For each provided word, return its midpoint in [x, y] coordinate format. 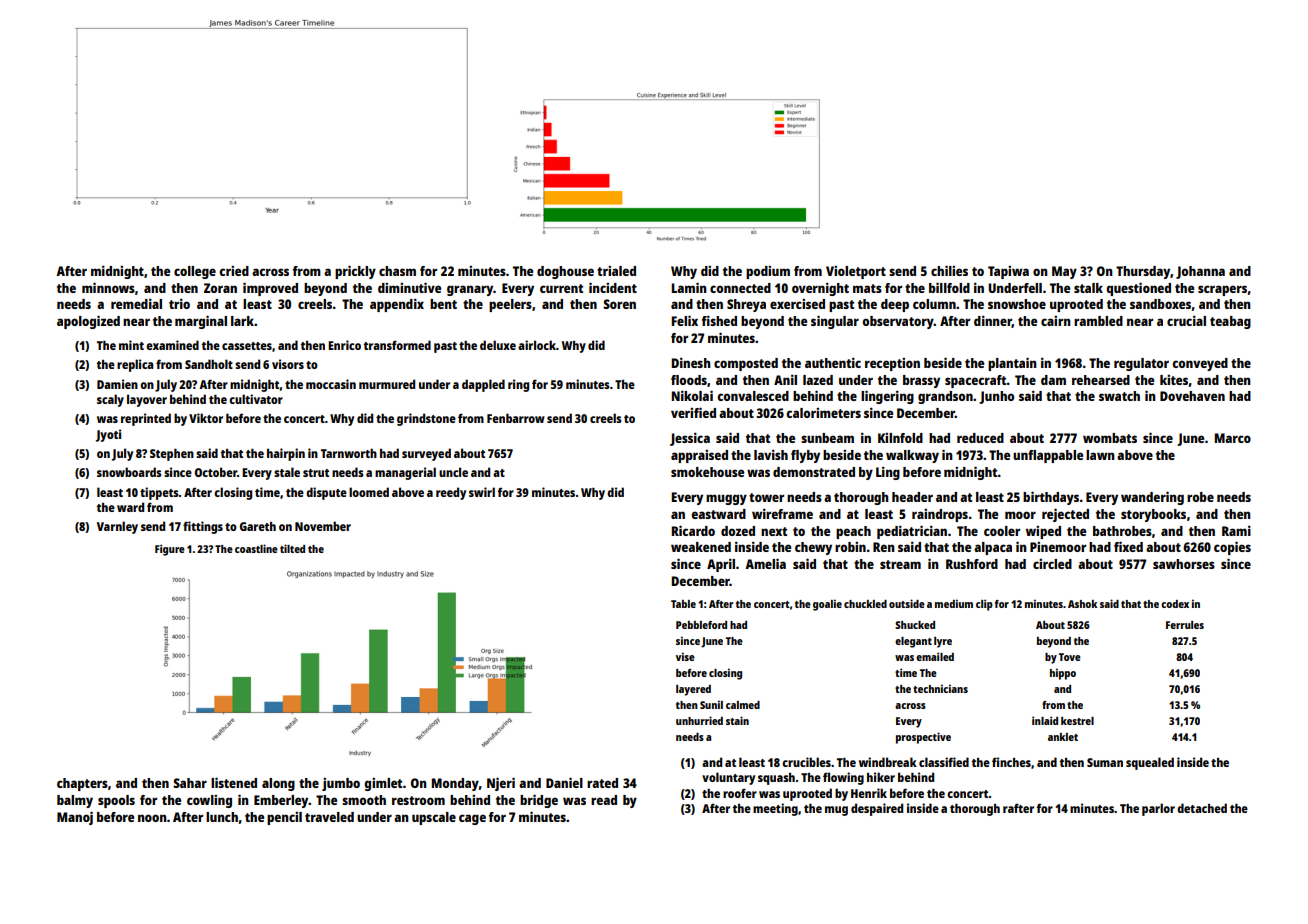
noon [152, 818]
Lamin [689, 287]
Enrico [344, 345]
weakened [701, 547]
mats [867, 288]
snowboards [129, 472]
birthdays [1051, 498]
